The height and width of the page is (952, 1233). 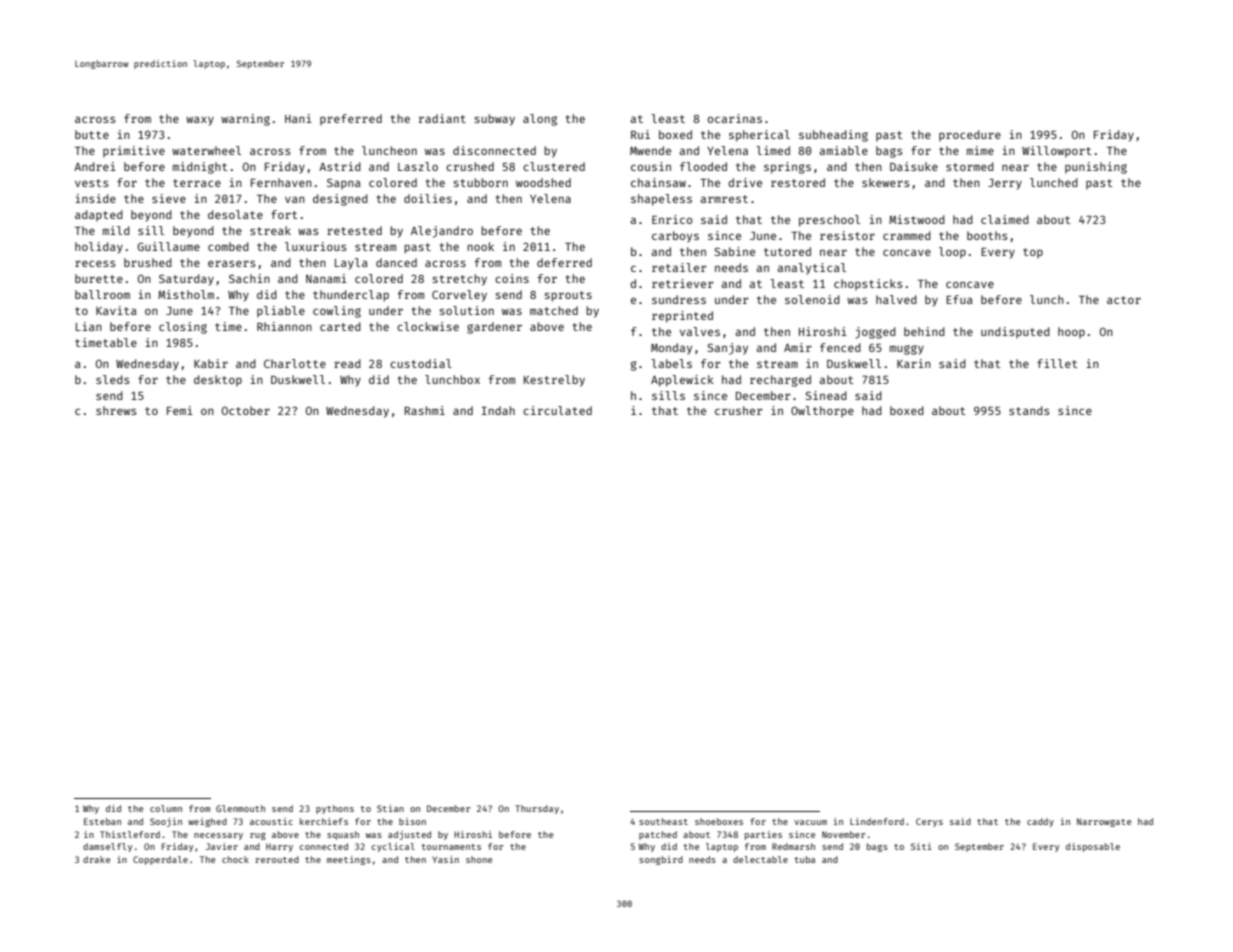 I want to click on drake, so click(x=96, y=859).
